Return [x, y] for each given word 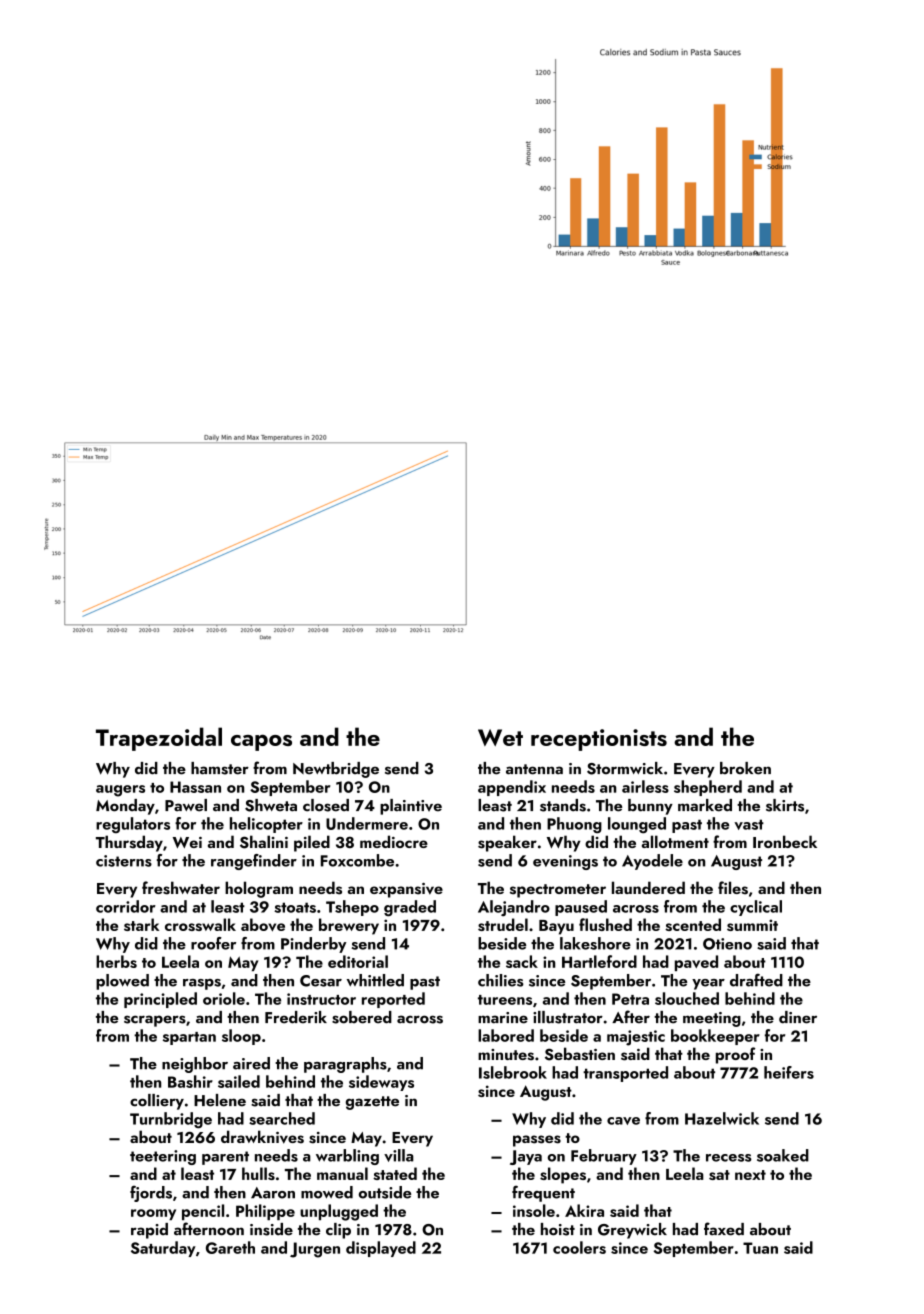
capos [261, 742]
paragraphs [345, 1065]
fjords [151, 1193]
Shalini [264, 842]
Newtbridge [336, 770]
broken [745, 768]
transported [625, 1074]
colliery [157, 1102]
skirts [785, 805]
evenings [565, 862]
